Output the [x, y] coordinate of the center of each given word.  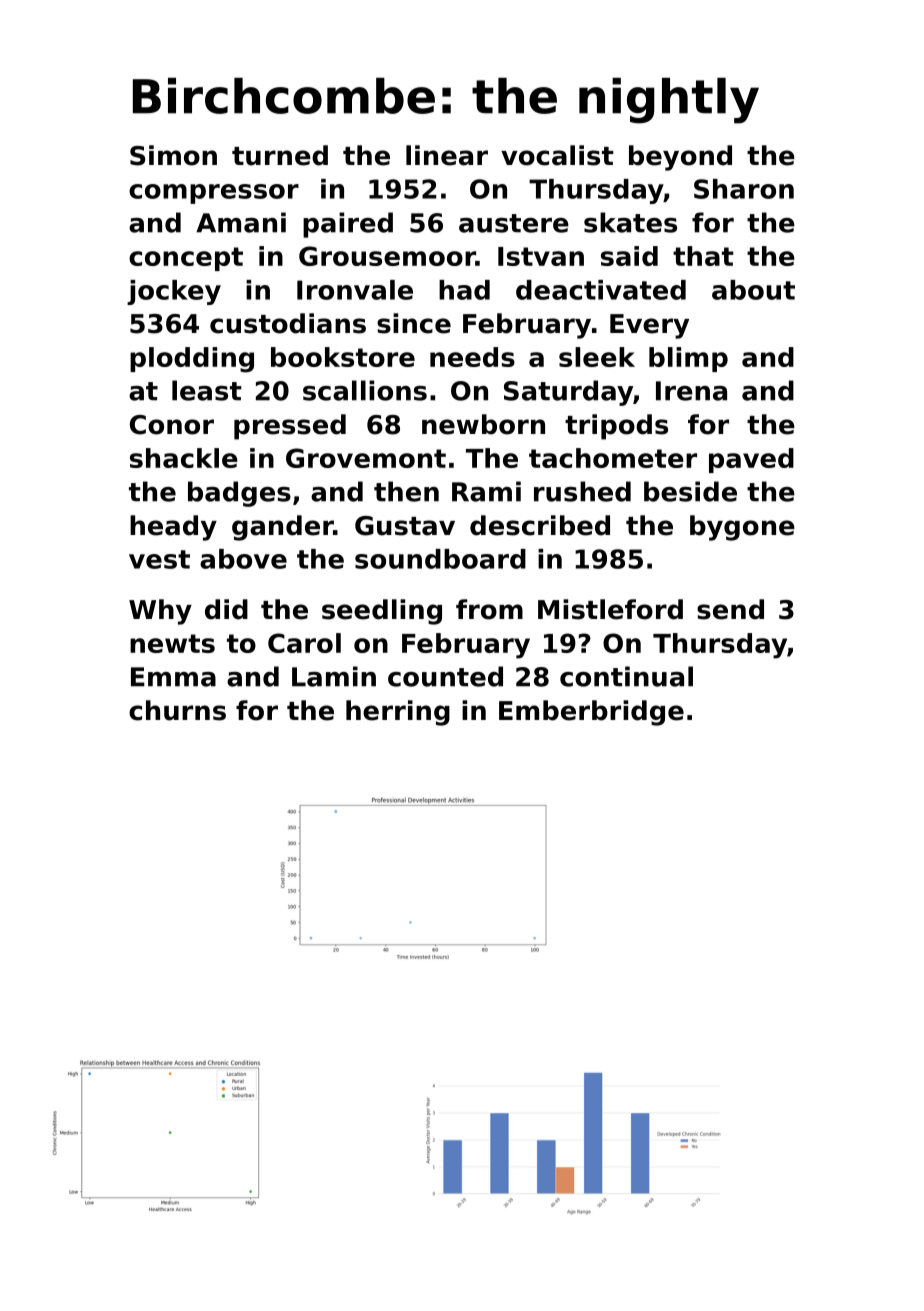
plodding [192, 360]
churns [177, 710]
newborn [483, 424]
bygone [742, 528]
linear [447, 155]
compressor [214, 194]
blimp [688, 359]
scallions [365, 390]
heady [173, 528]
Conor [172, 425]
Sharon [744, 189]
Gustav [405, 526]
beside [690, 491]
